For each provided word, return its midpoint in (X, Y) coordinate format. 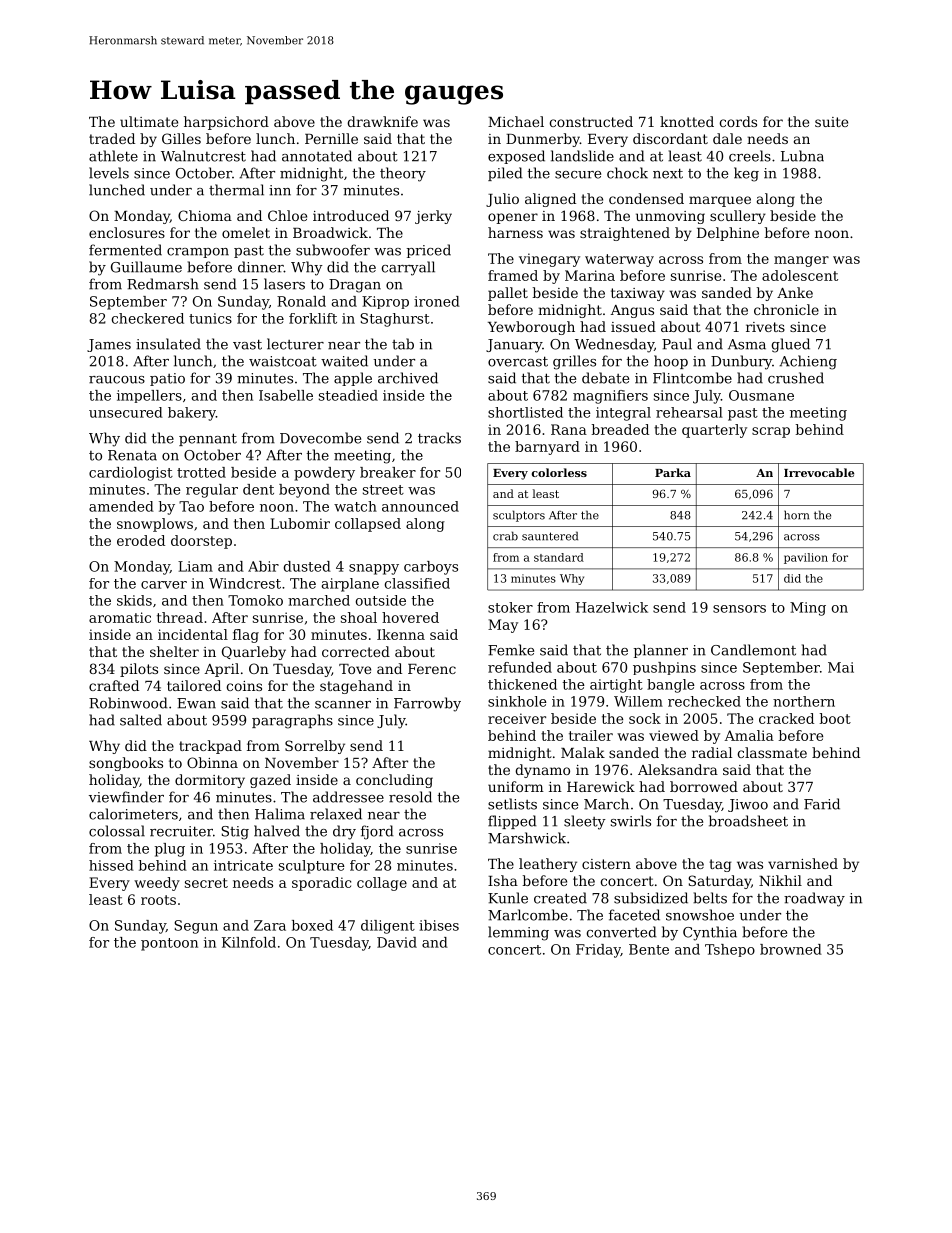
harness (515, 232)
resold (410, 797)
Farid (822, 804)
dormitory (210, 781)
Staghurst (395, 320)
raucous (117, 380)
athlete (113, 156)
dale (727, 138)
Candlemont (753, 650)
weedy (157, 884)
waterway (619, 260)
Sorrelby (315, 747)
